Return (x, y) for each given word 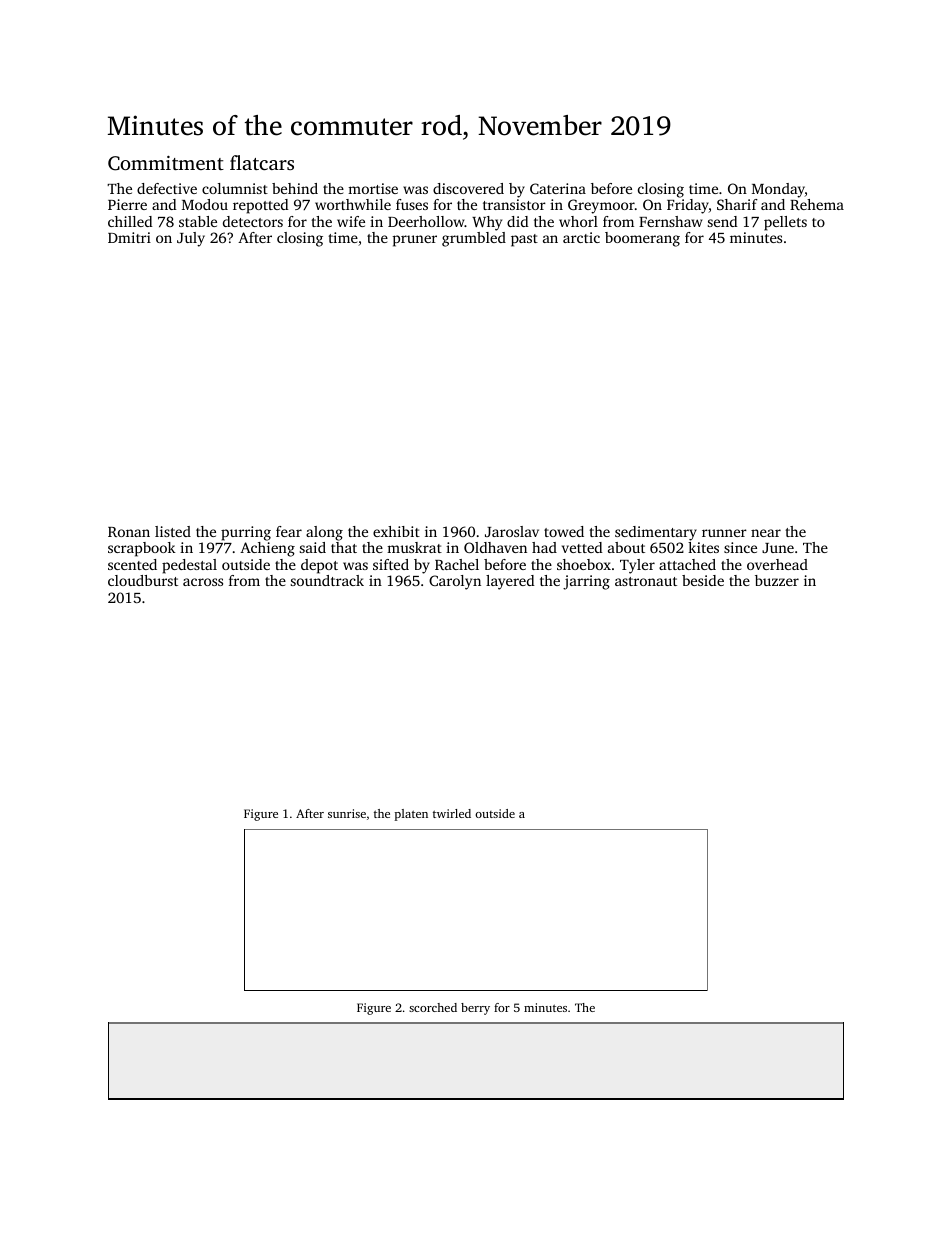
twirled (452, 813)
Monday (778, 190)
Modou (205, 204)
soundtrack (327, 580)
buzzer (777, 580)
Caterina (558, 188)
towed (564, 531)
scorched (433, 1007)
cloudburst (143, 580)
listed (173, 531)
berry (475, 1009)
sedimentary (656, 533)
